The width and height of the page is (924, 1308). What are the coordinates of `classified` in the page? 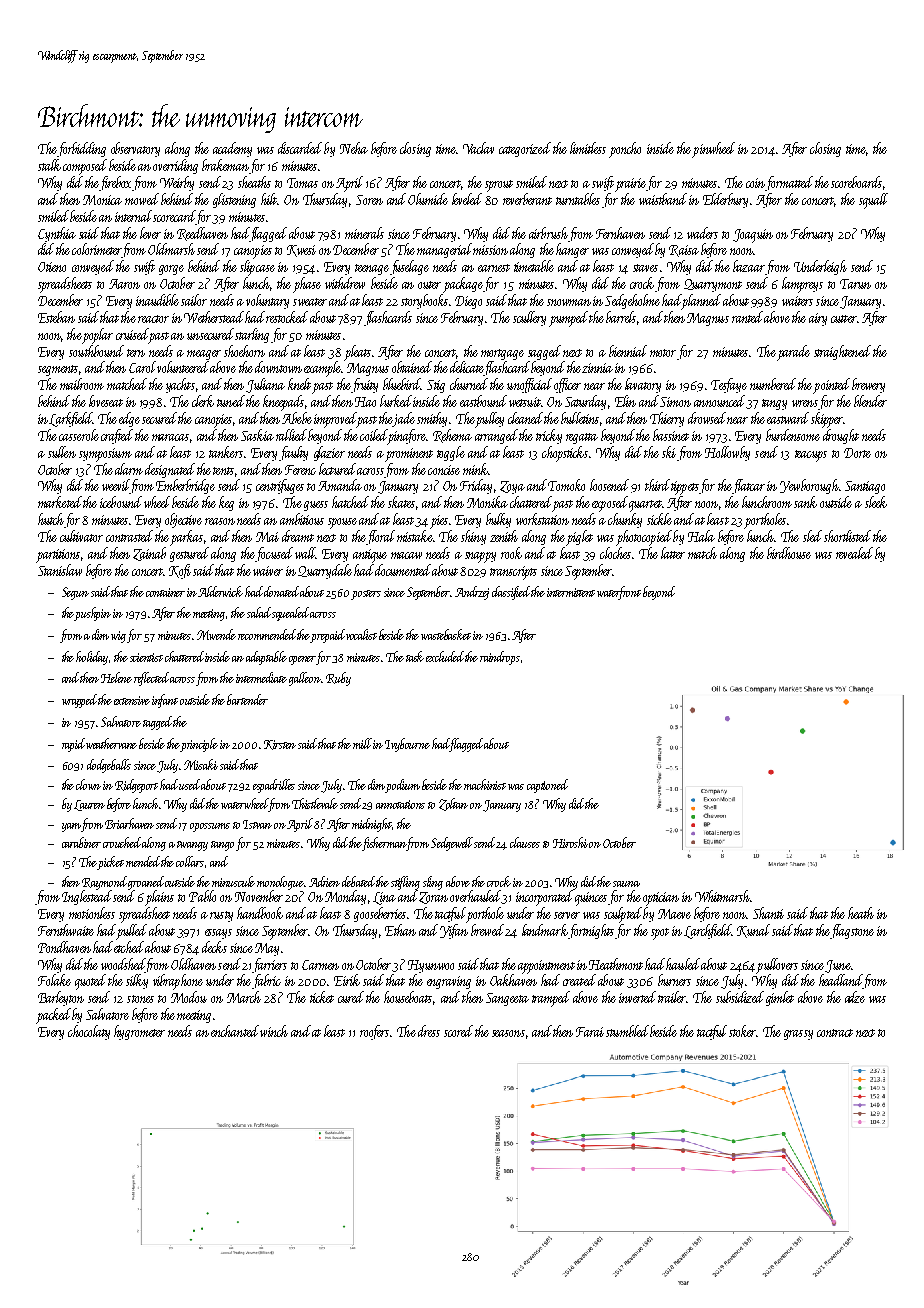 It's located at (512, 593).
